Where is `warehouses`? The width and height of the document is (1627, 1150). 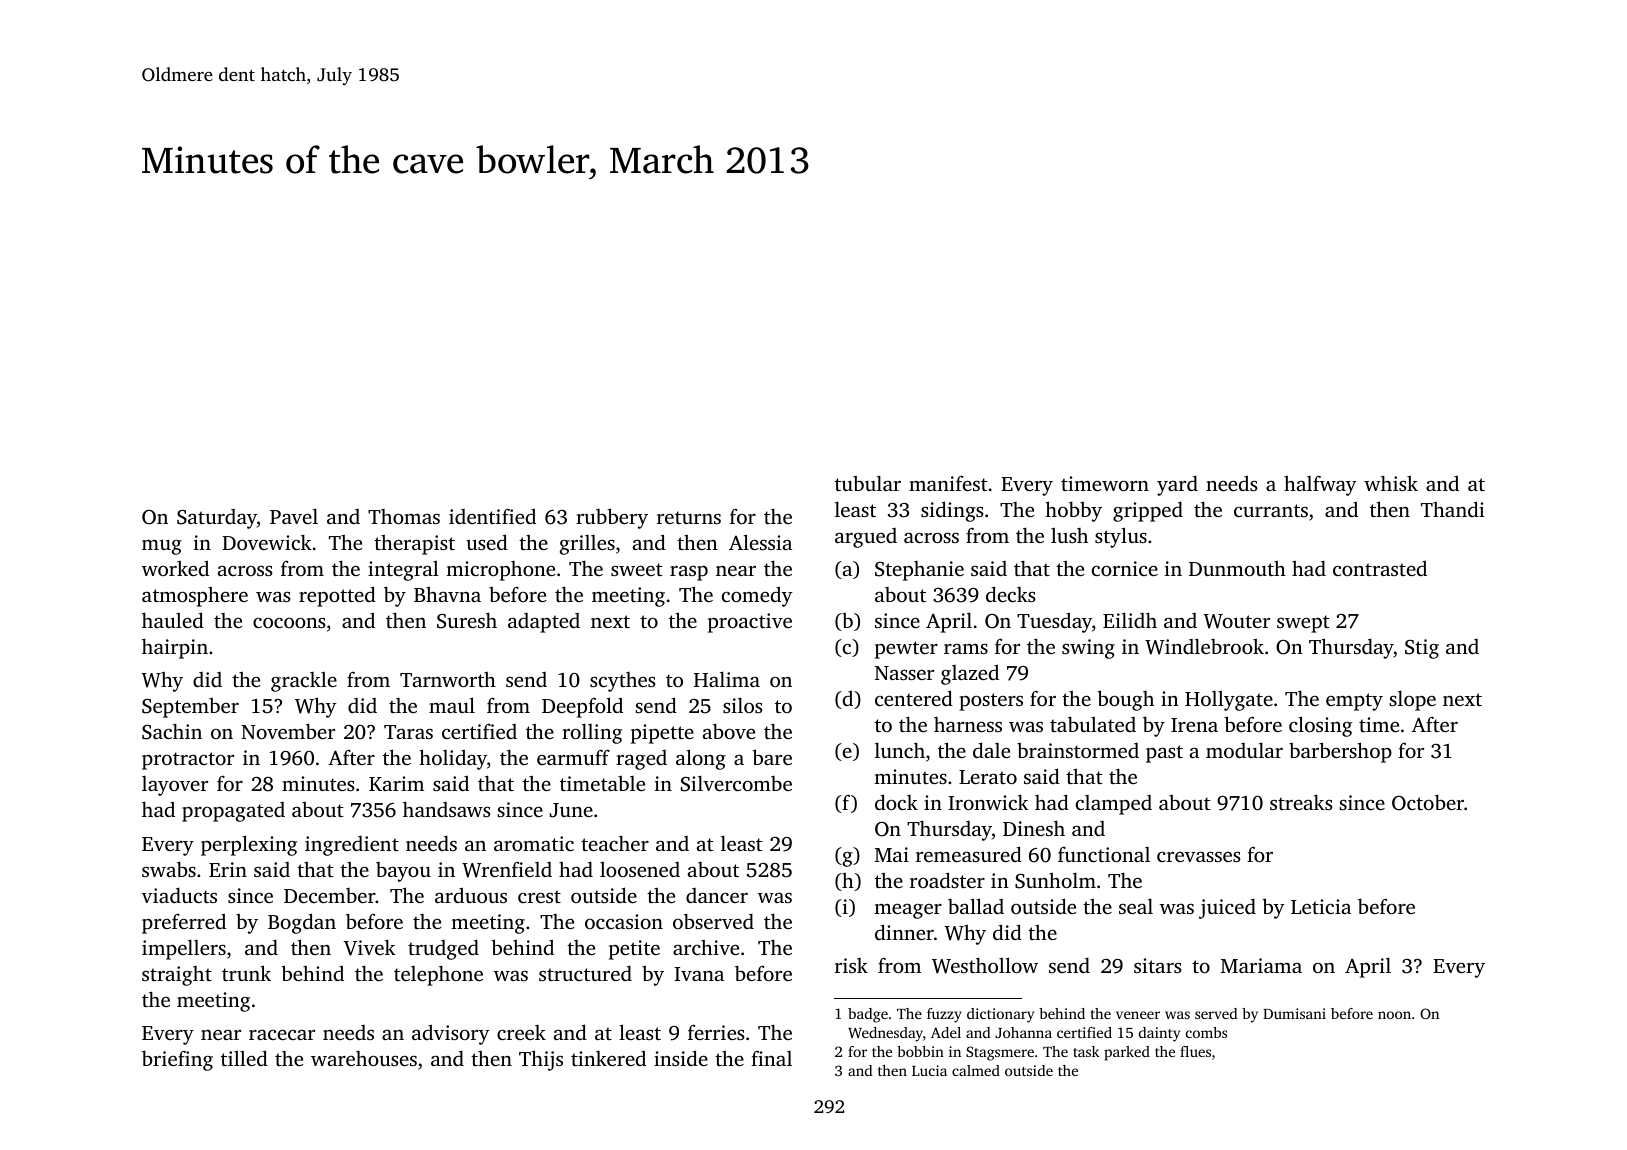 warehouses is located at coordinates (364, 1058).
